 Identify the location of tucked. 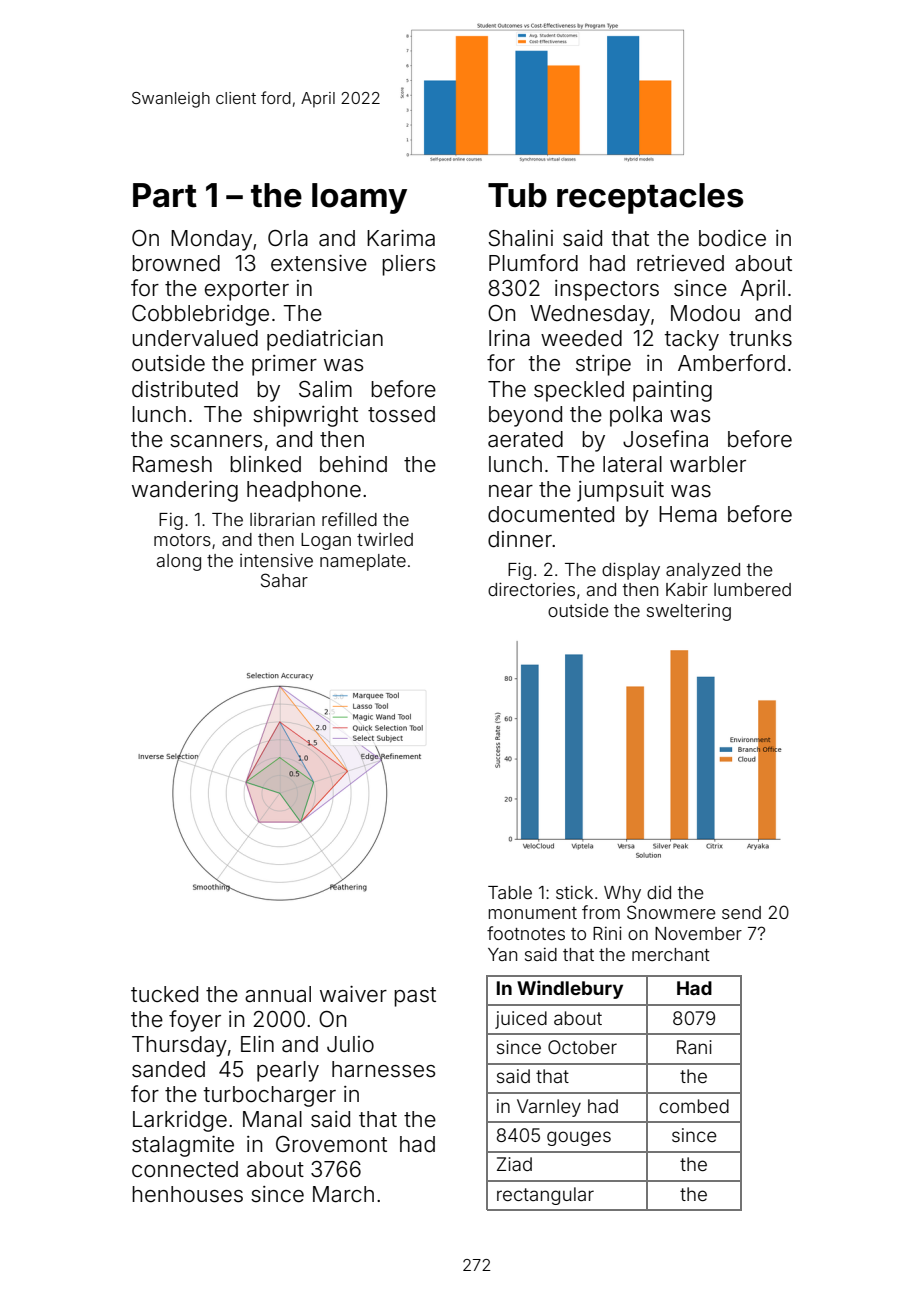
(164, 994).
